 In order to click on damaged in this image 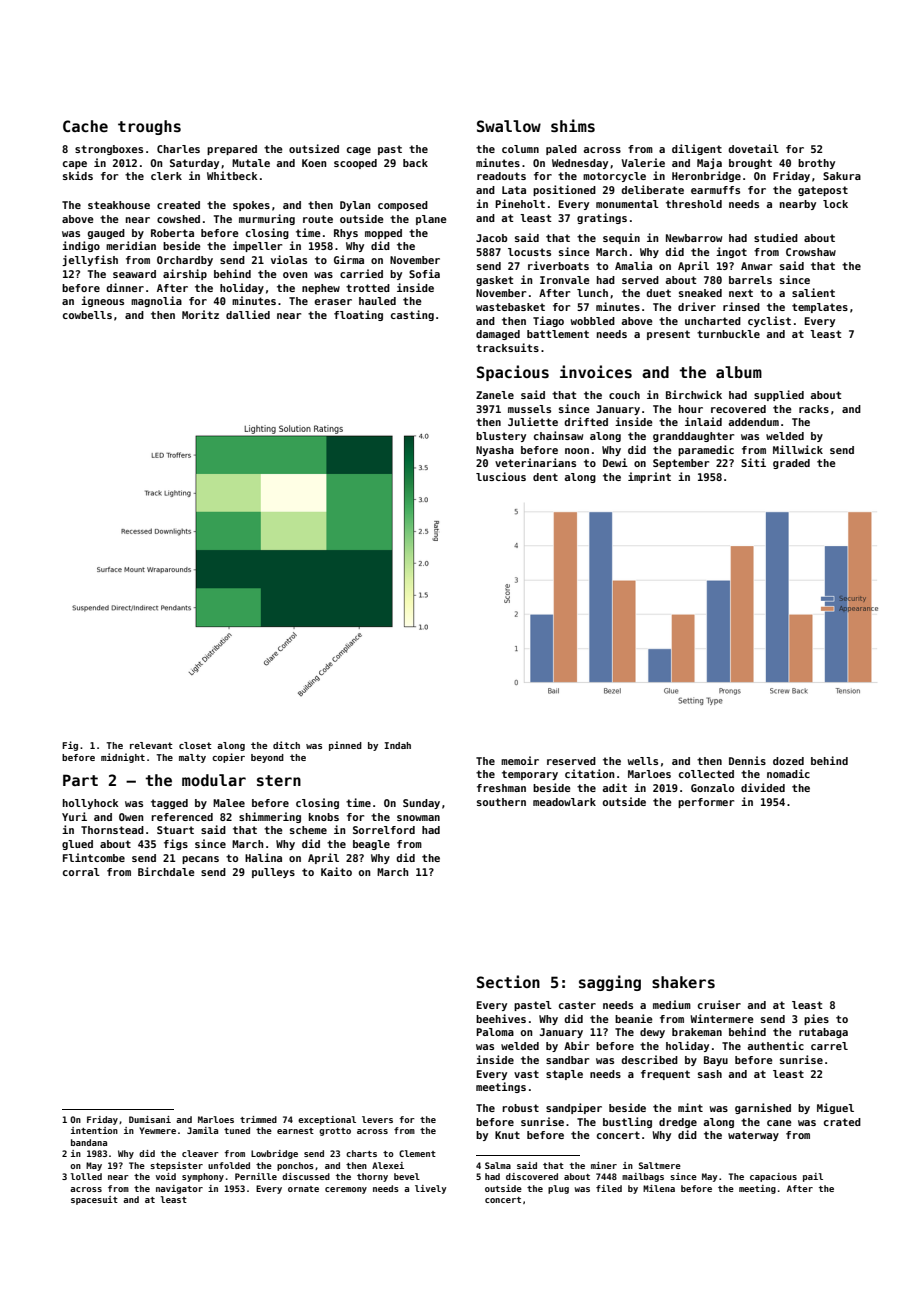, I will do `click(498, 335)`.
